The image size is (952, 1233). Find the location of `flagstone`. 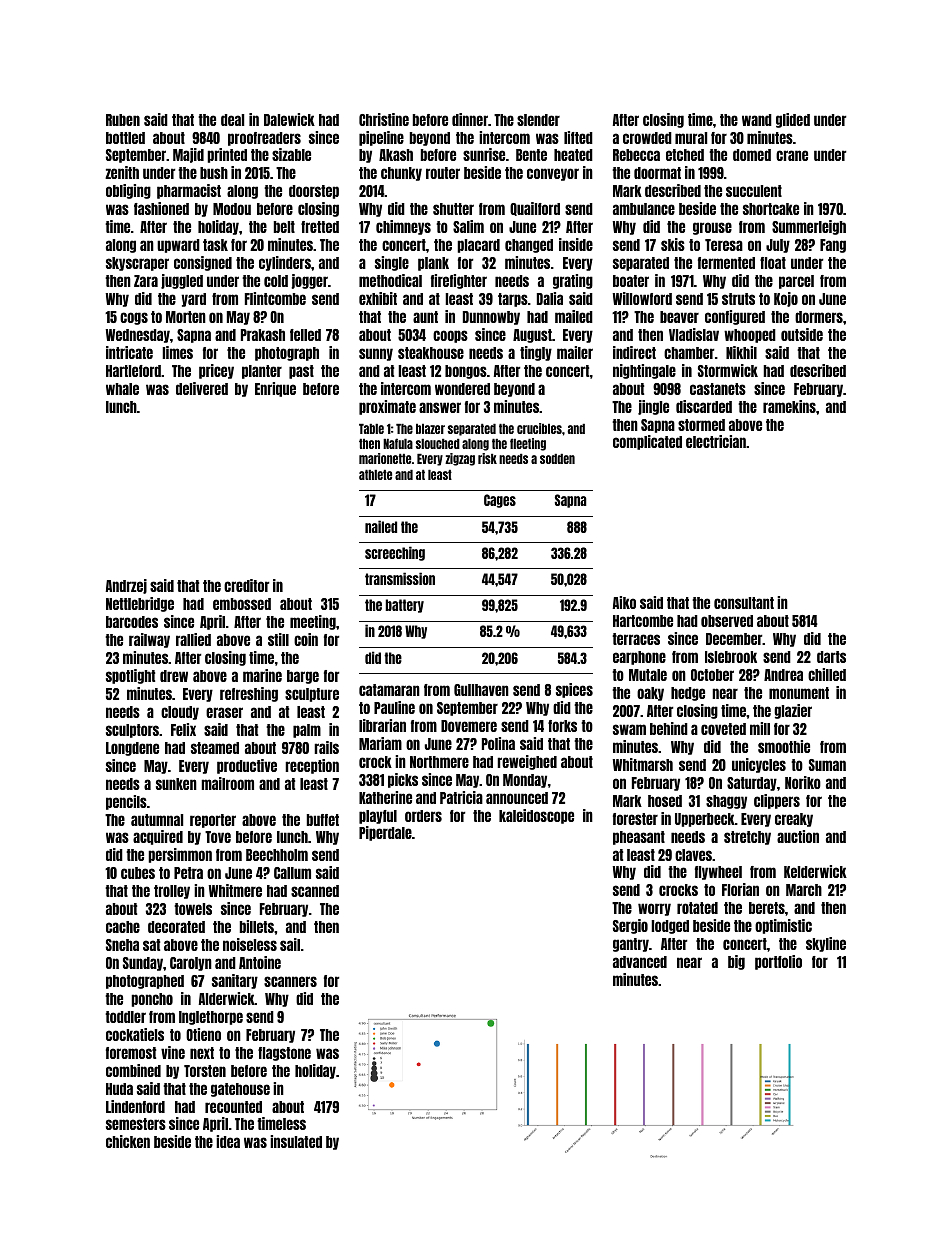

flagstone is located at coordinates (284, 1054).
